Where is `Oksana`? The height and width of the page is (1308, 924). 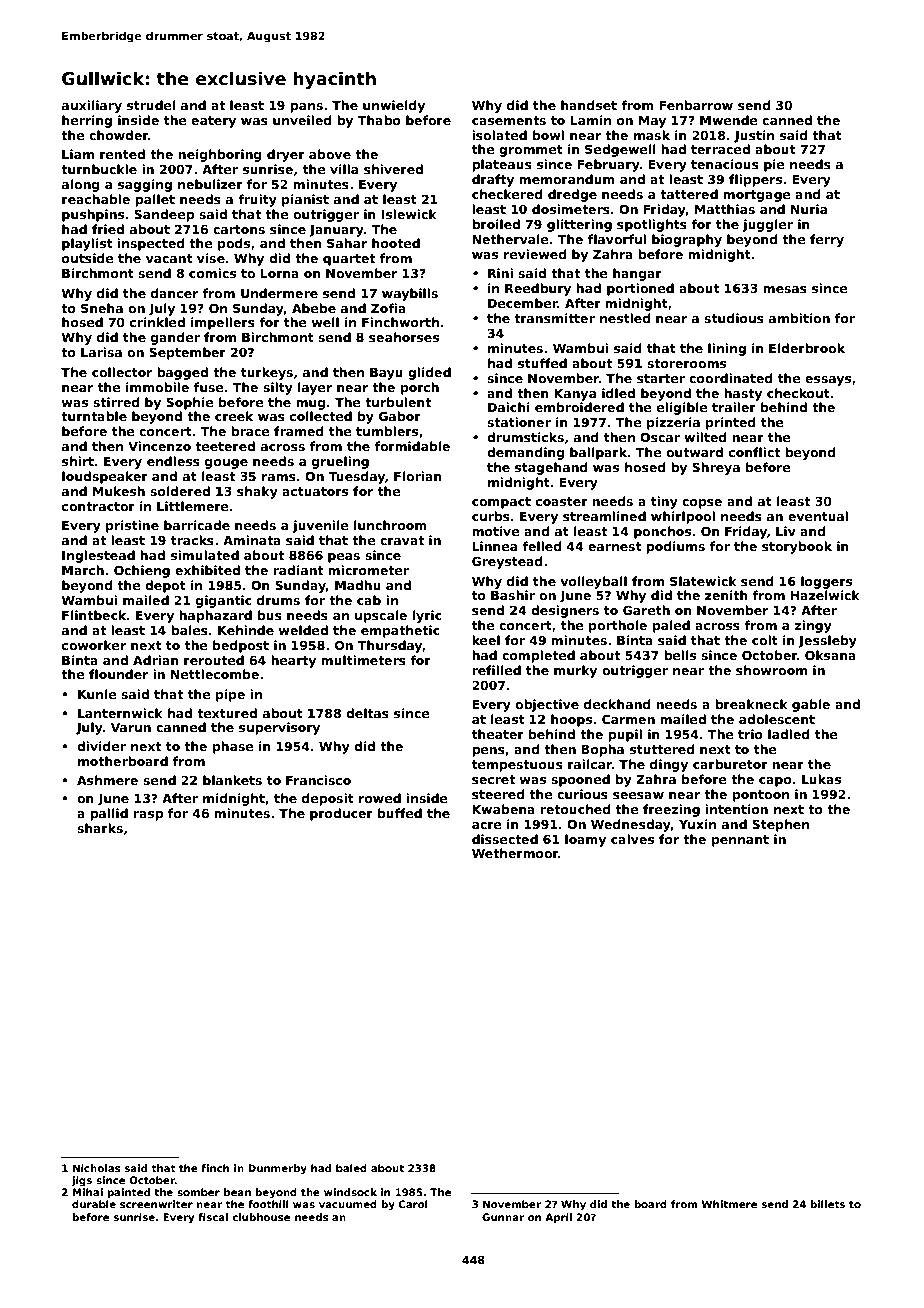 Oksana is located at coordinates (830, 655).
